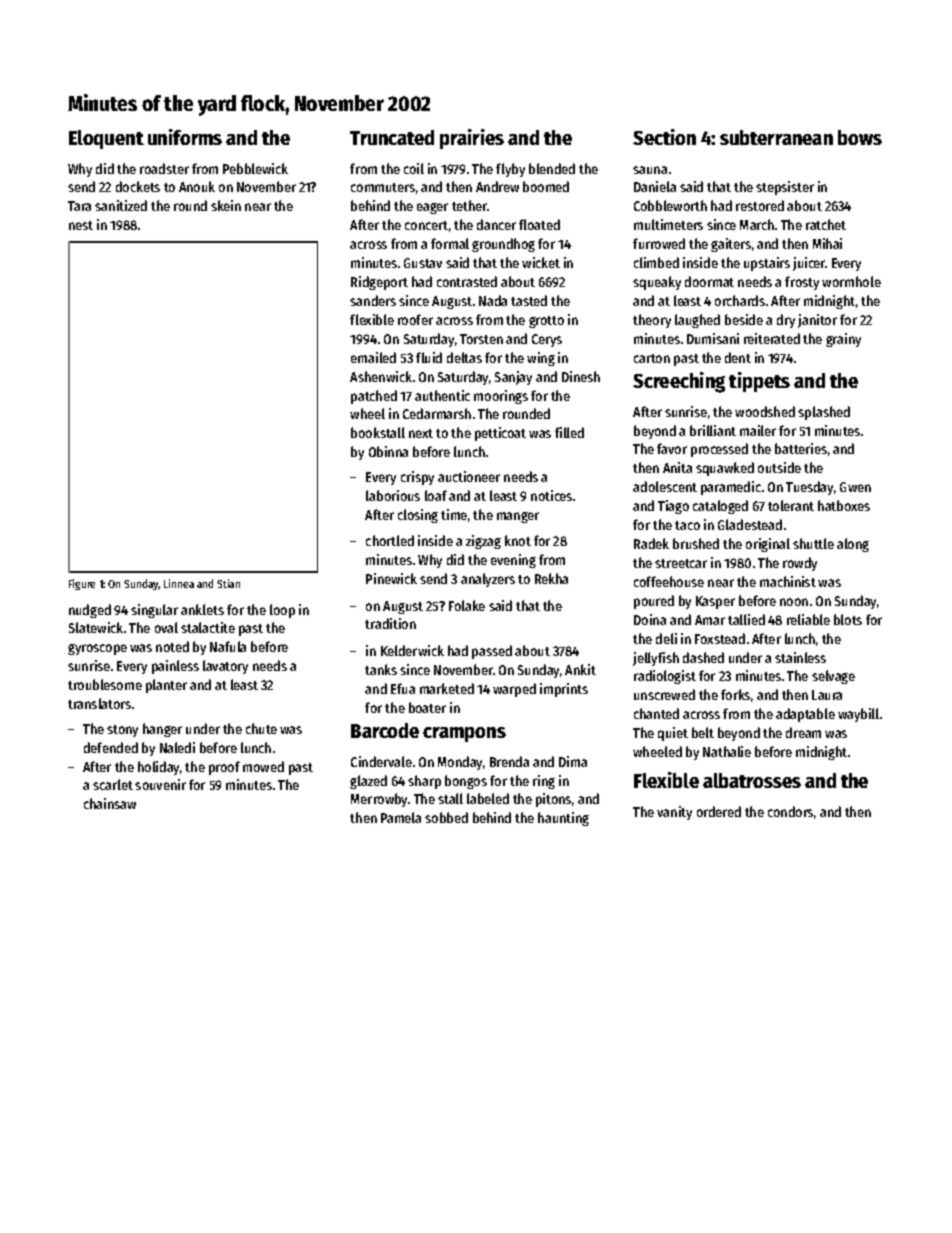 This document has width=952, height=1233. I want to click on Pebblewick, so click(255, 168).
